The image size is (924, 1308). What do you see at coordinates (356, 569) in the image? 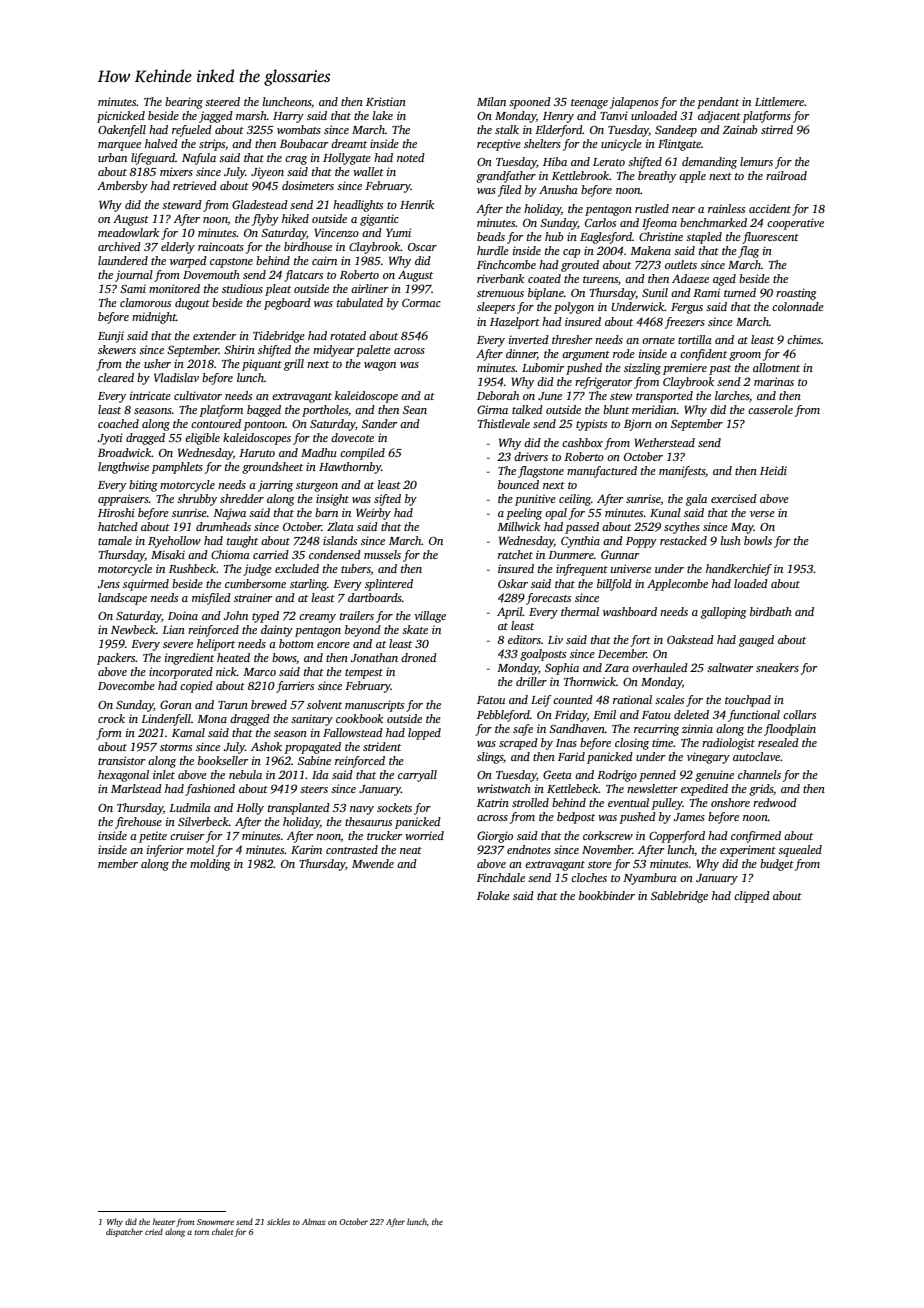
I see `tubers` at bounding box center [356, 569].
